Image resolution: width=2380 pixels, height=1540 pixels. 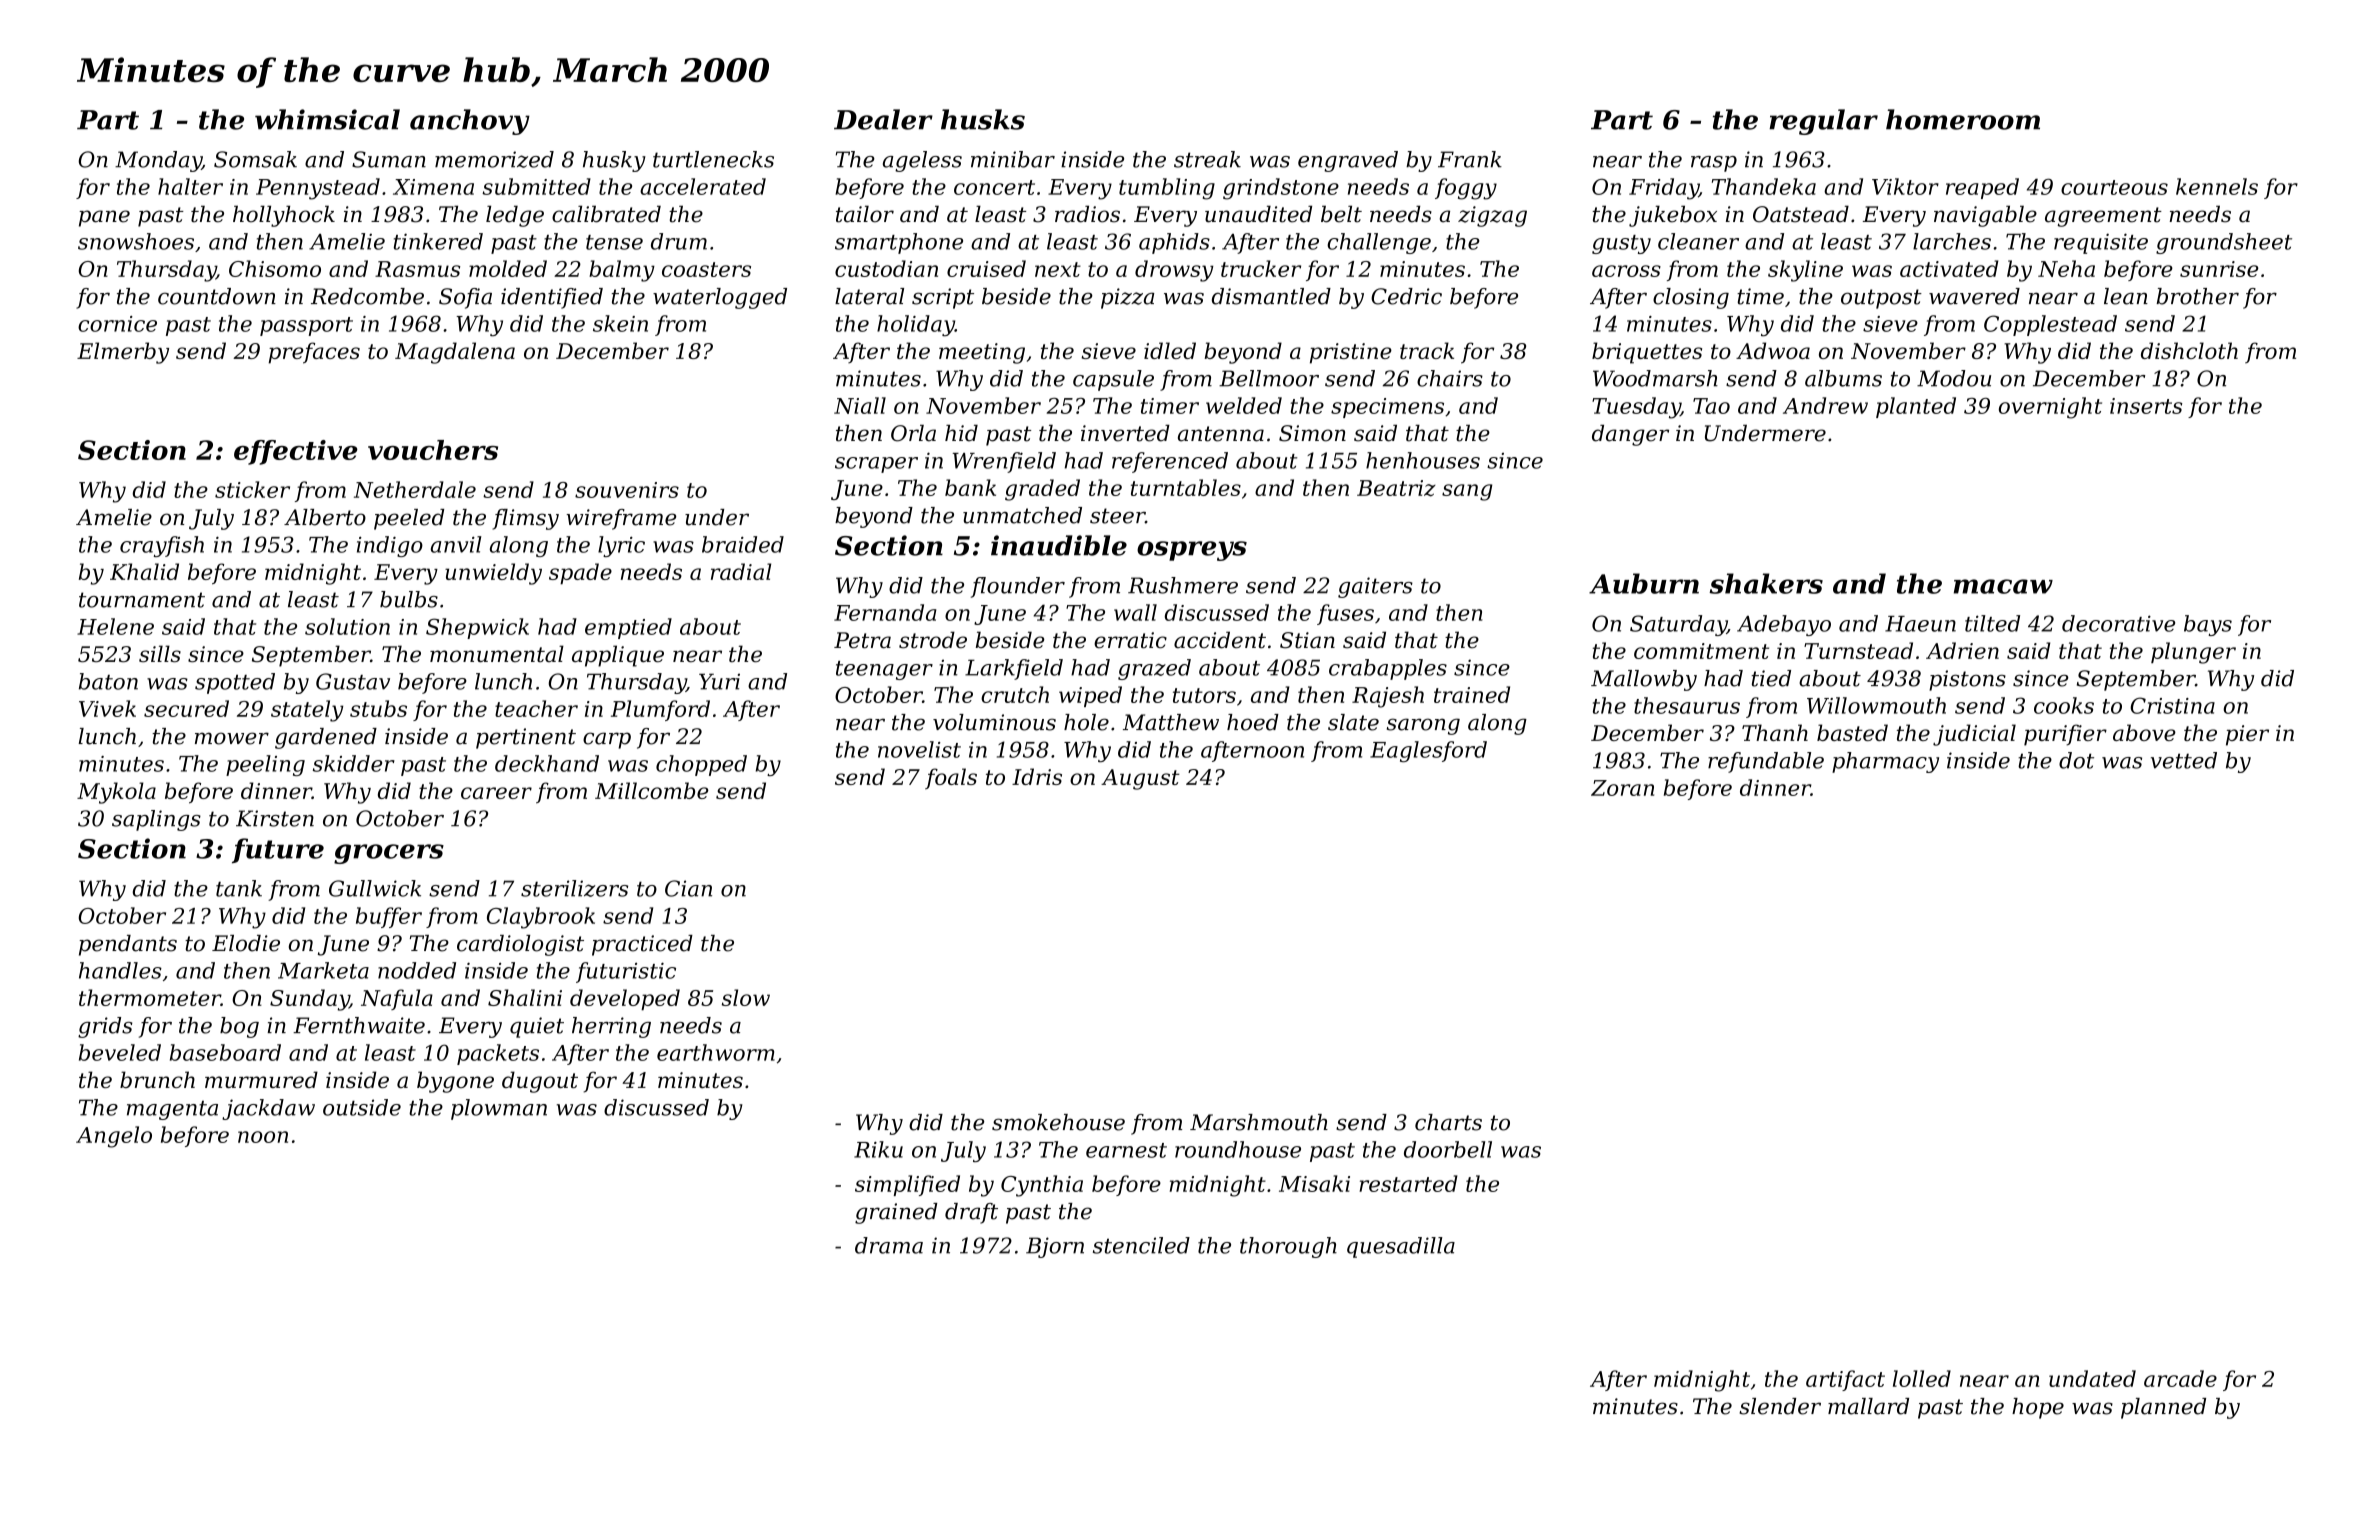 I want to click on charts, so click(x=1448, y=1122).
